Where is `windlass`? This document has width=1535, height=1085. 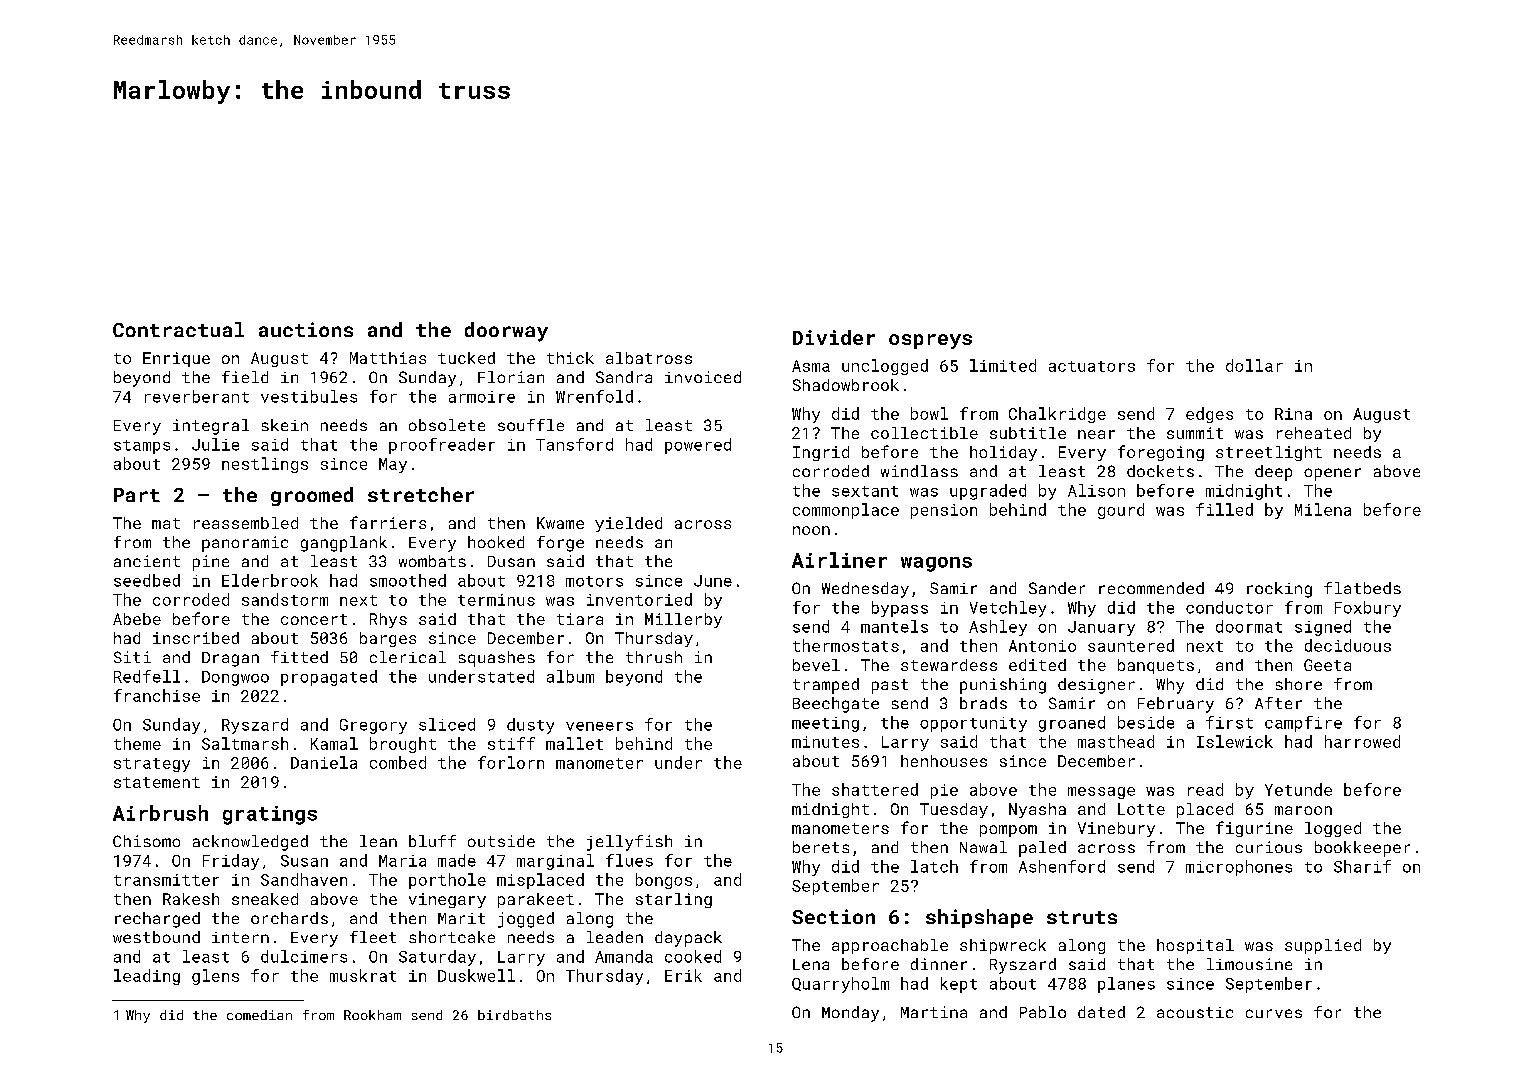 windlass is located at coordinates (919, 471).
